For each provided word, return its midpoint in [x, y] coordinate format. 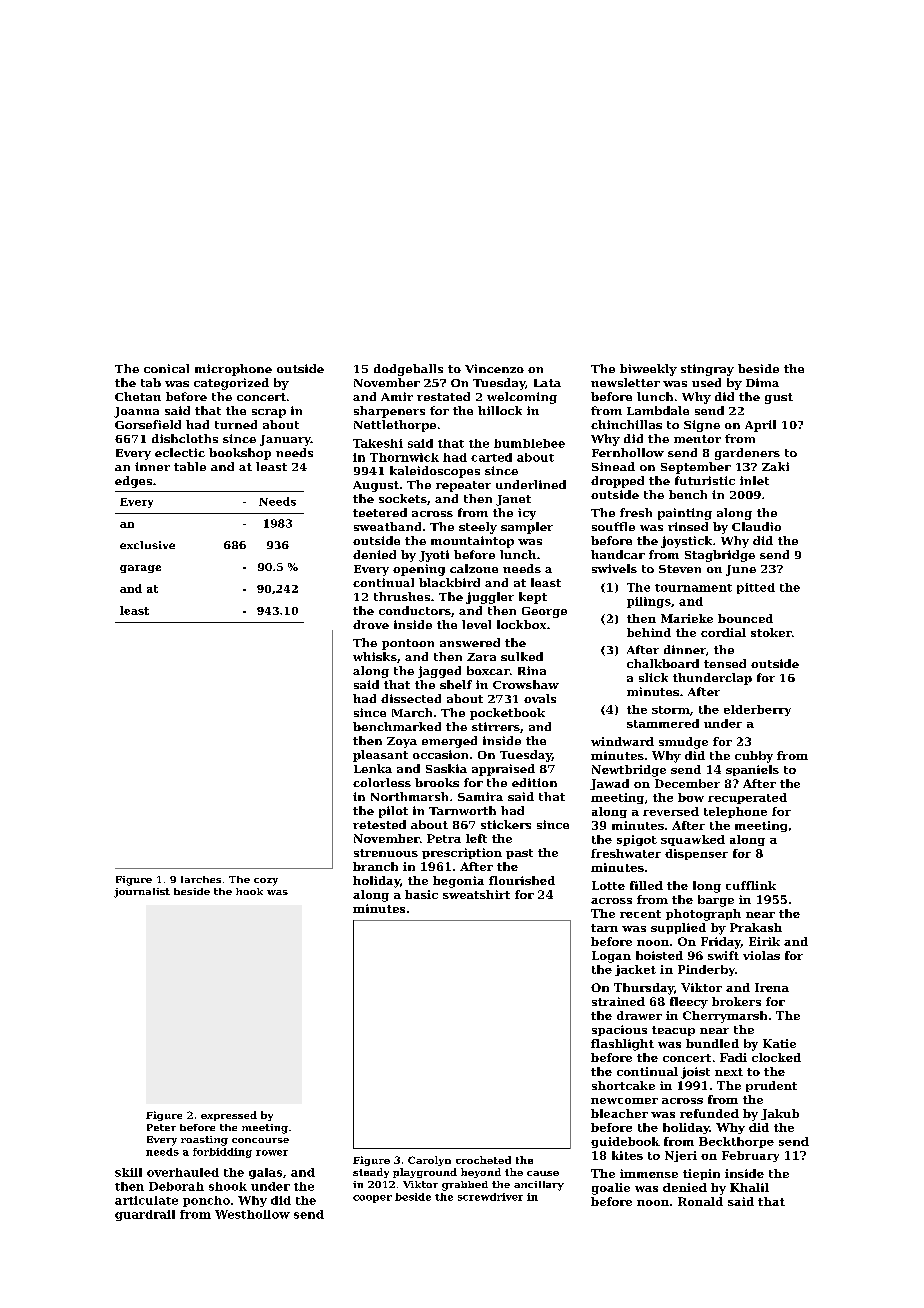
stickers [506, 824]
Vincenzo [494, 368]
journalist [142, 893]
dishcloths [185, 438]
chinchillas [626, 424]
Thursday [644, 989]
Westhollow [252, 1214]
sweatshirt [476, 894]
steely [478, 528]
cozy [266, 882]
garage [140, 569]
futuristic [705, 480]
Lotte [608, 885]
